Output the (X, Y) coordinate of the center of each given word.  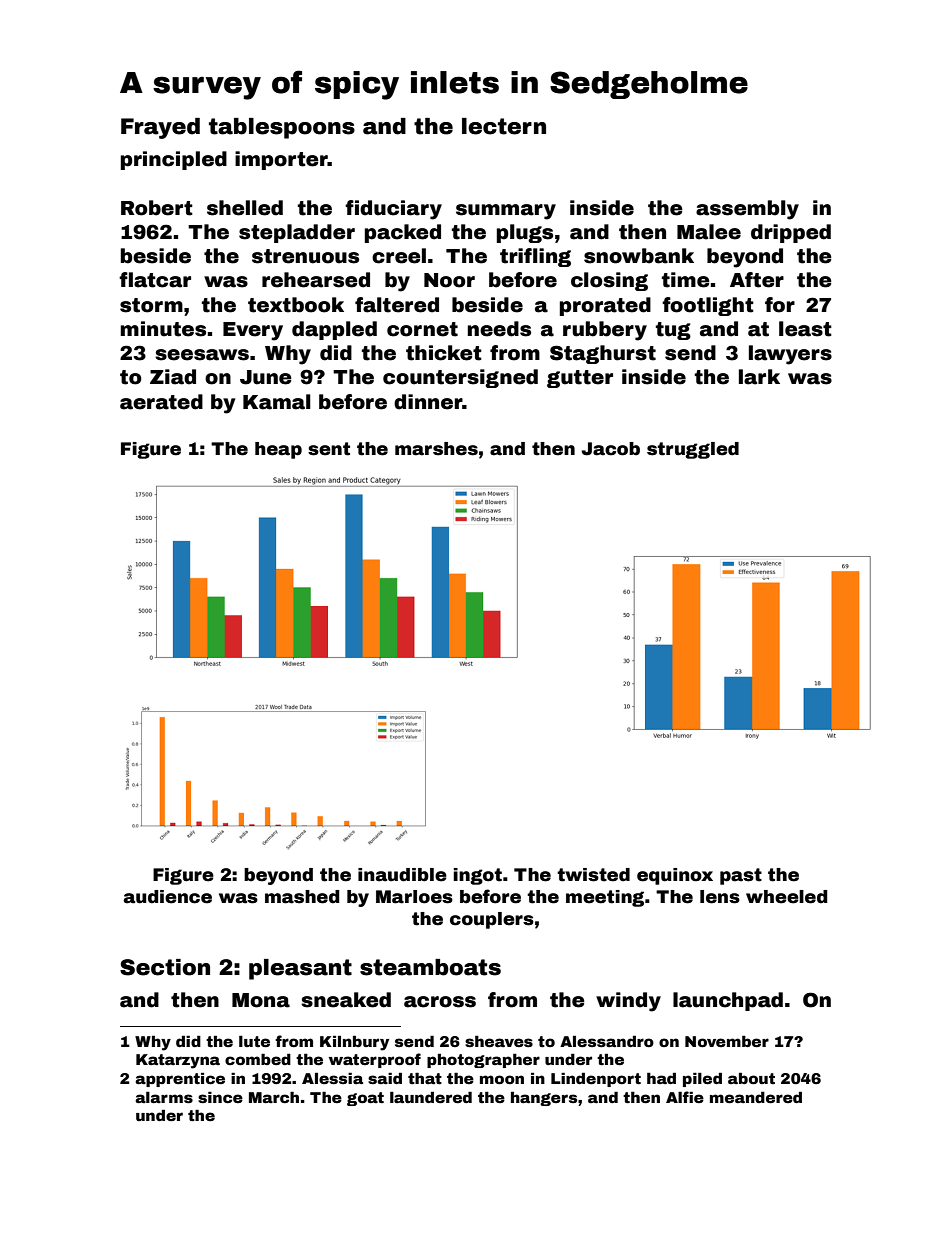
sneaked (346, 1000)
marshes (436, 449)
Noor (449, 280)
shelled (245, 208)
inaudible (402, 875)
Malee (709, 232)
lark (759, 377)
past (741, 876)
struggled (693, 450)
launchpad (728, 1001)
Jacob (610, 449)
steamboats (430, 967)
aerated (161, 402)
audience (168, 897)
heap (278, 450)
